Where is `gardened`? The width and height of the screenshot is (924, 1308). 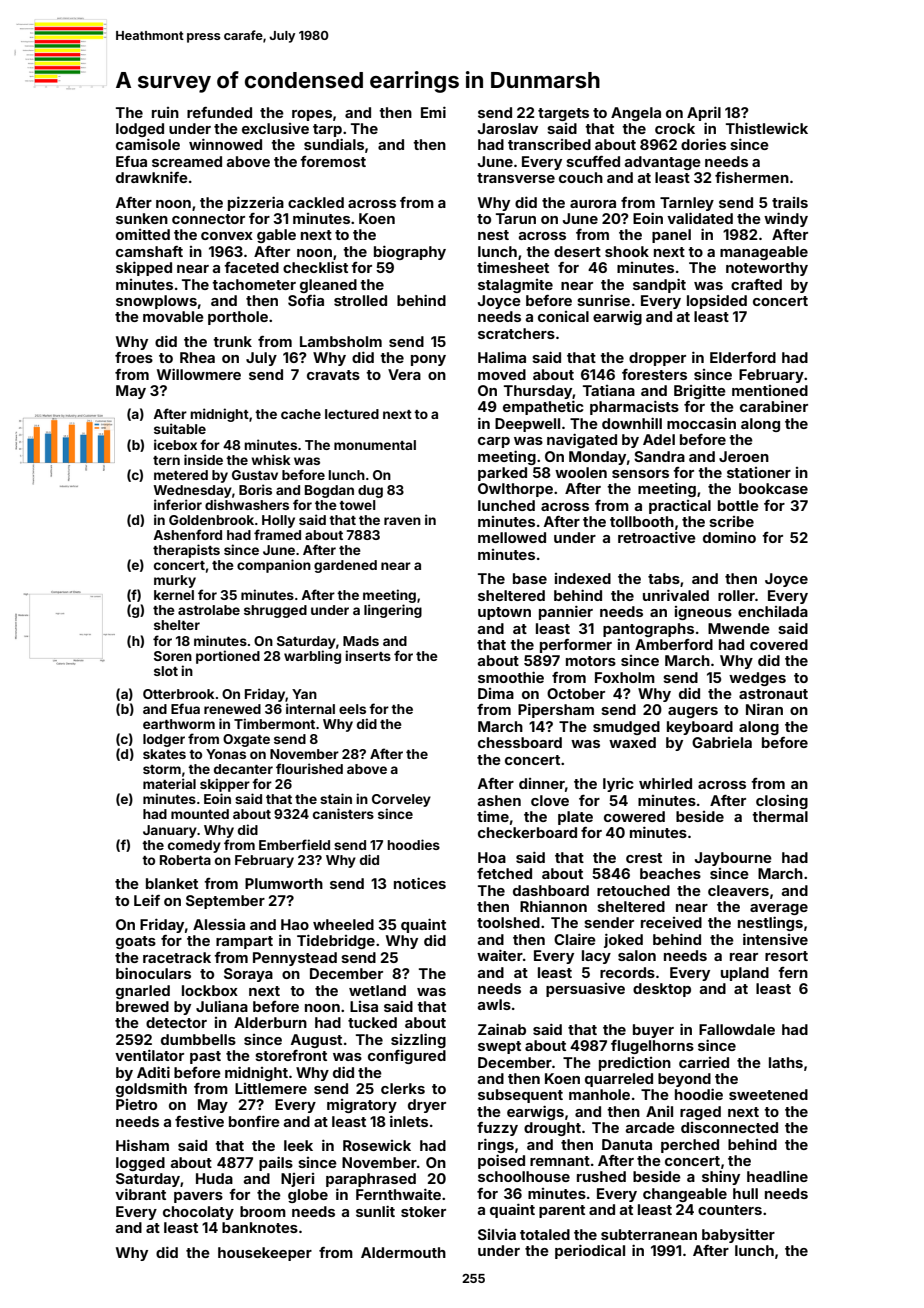 gardened is located at coordinates (345, 566).
